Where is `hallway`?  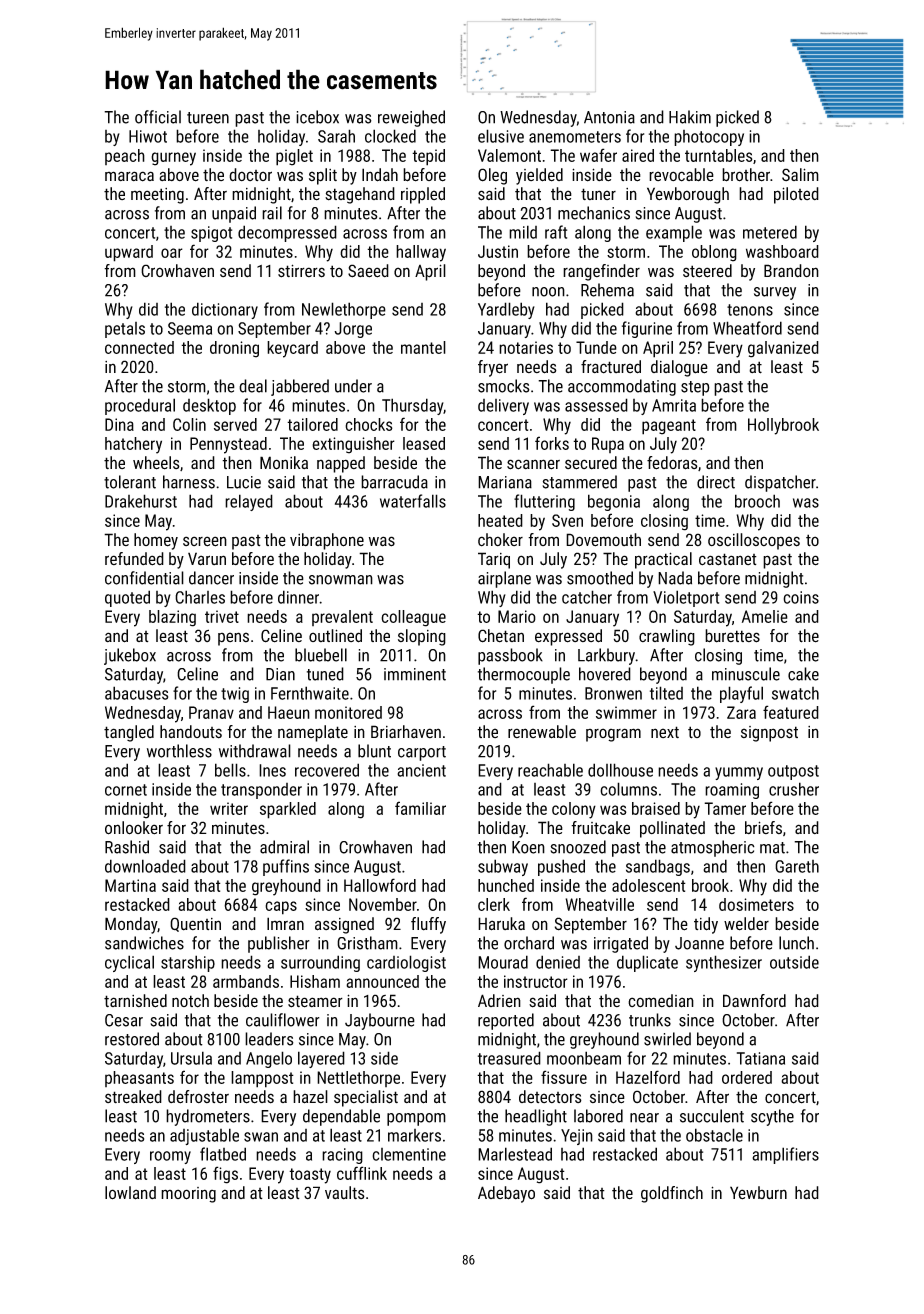
hallway is located at coordinates (421, 253).
